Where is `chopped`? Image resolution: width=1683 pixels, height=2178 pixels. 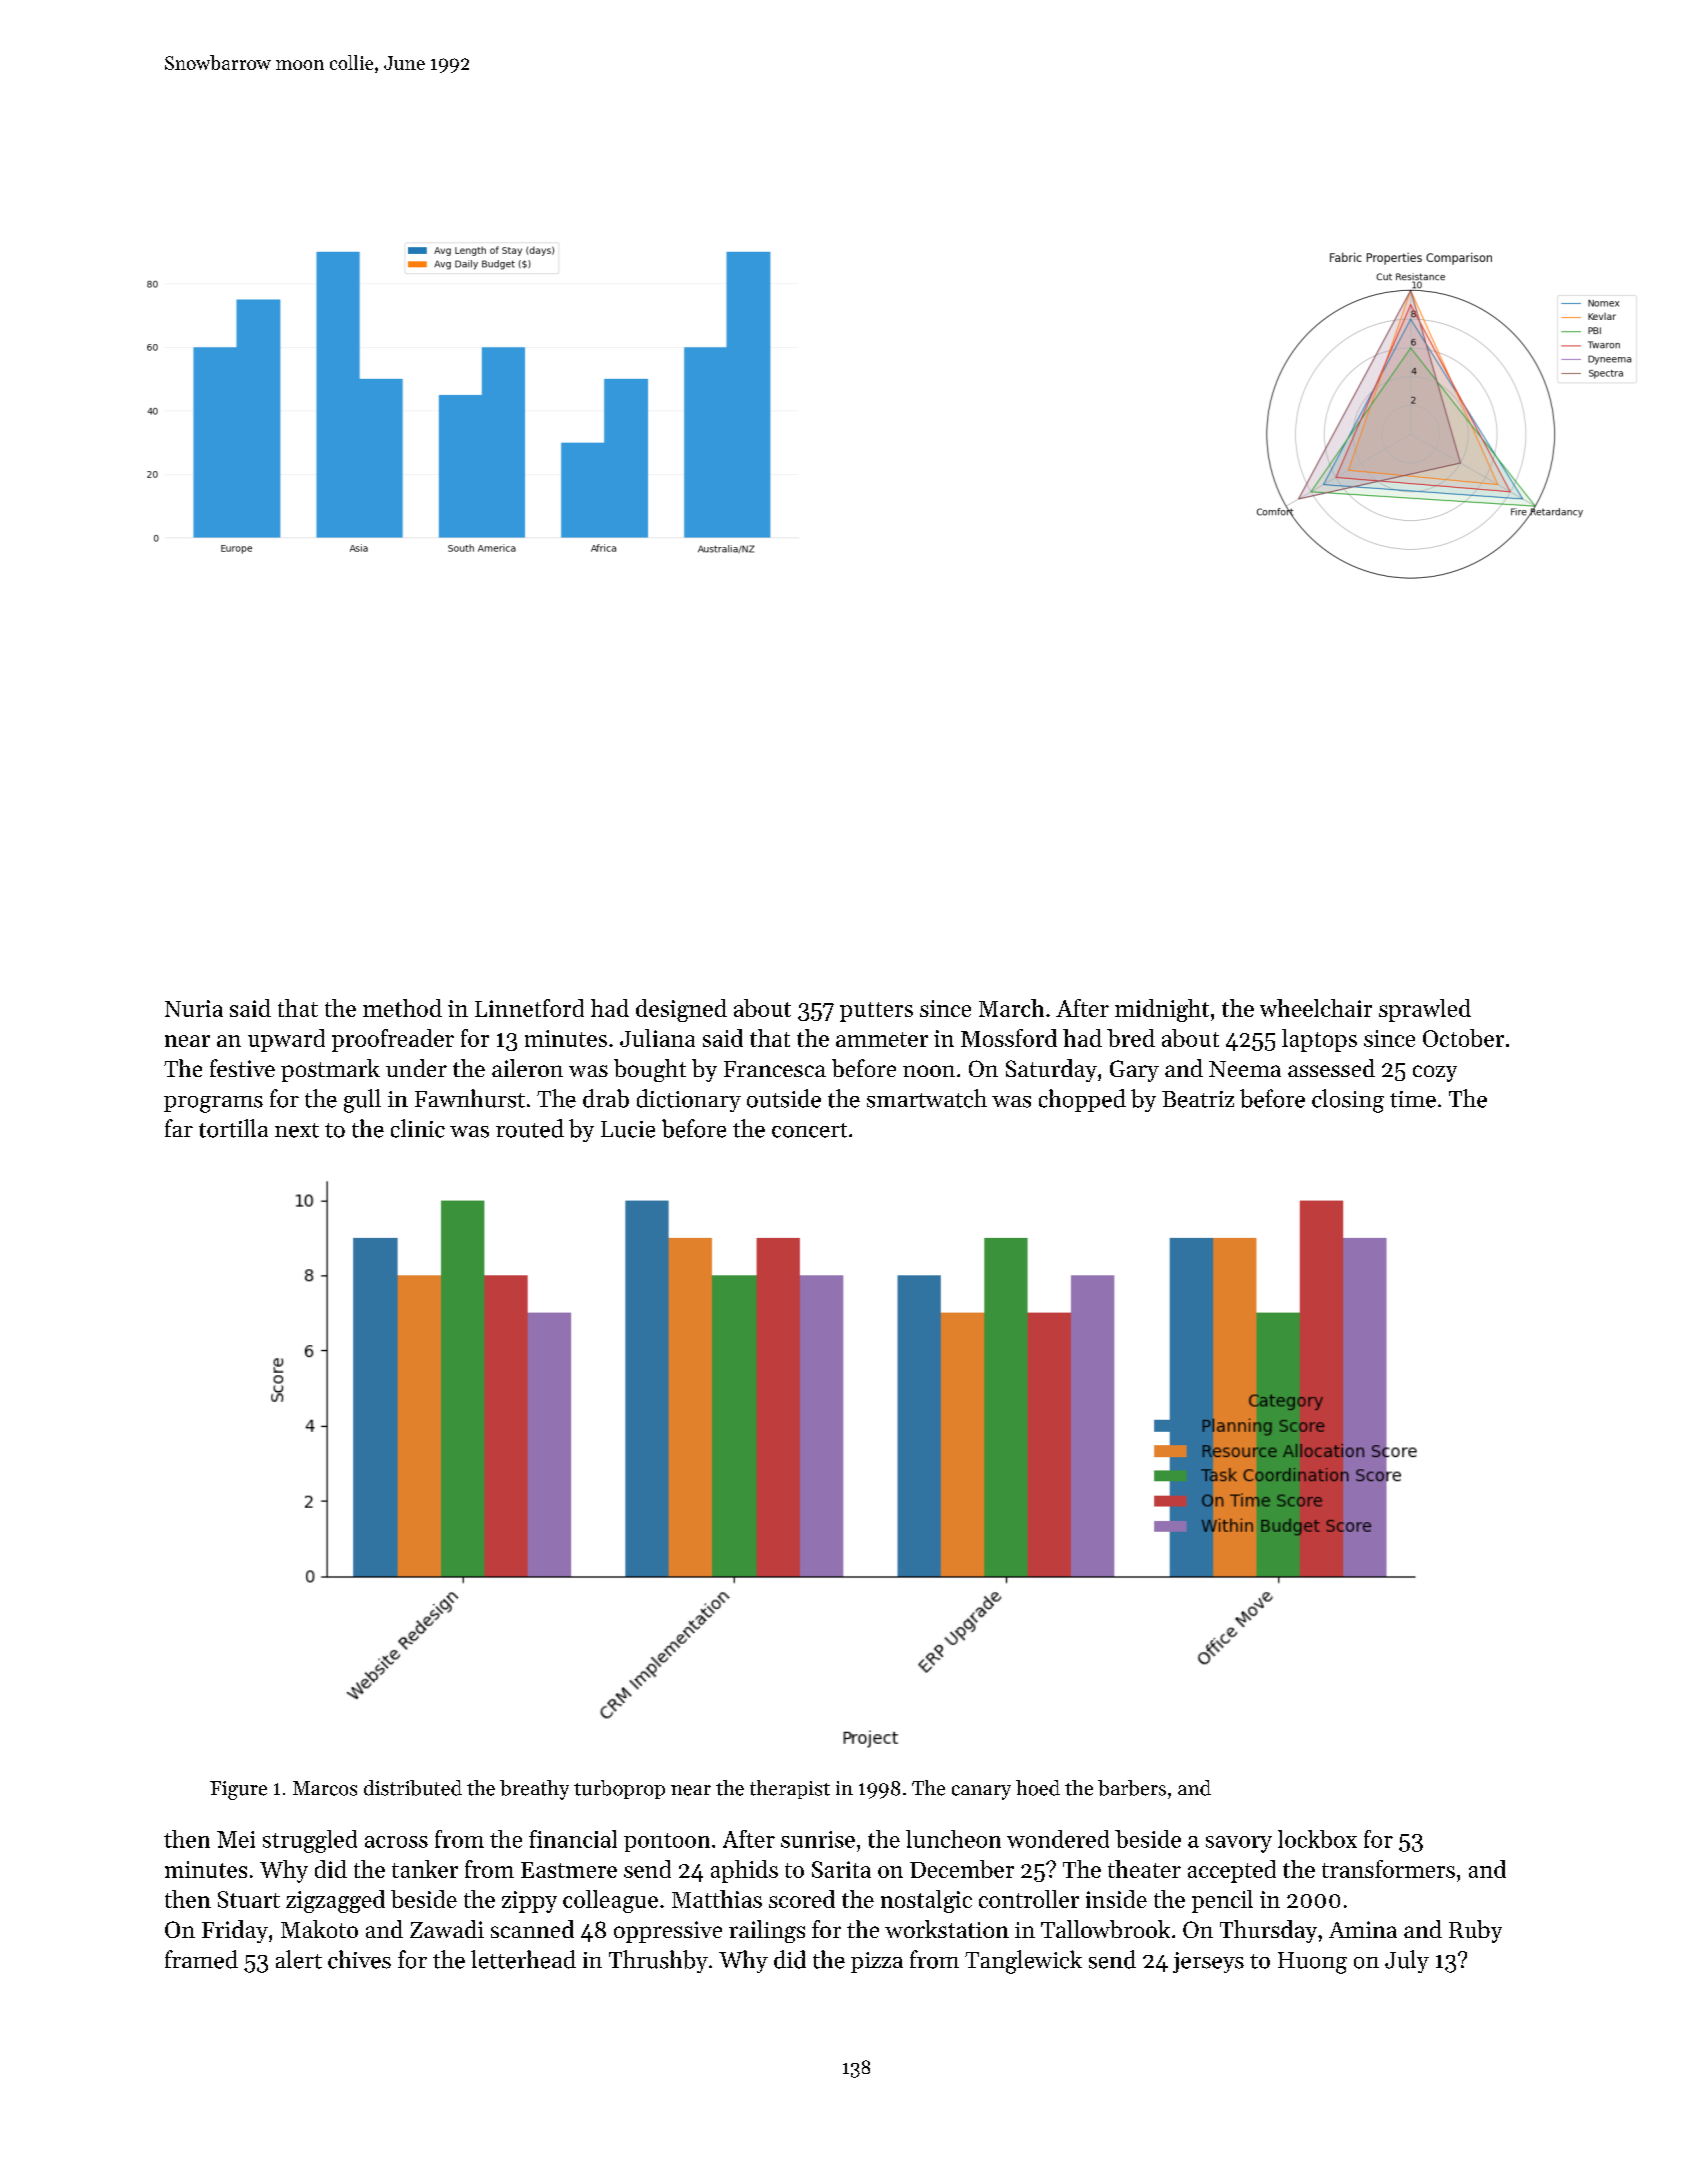 chopped is located at coordinates (1082, 1100).
